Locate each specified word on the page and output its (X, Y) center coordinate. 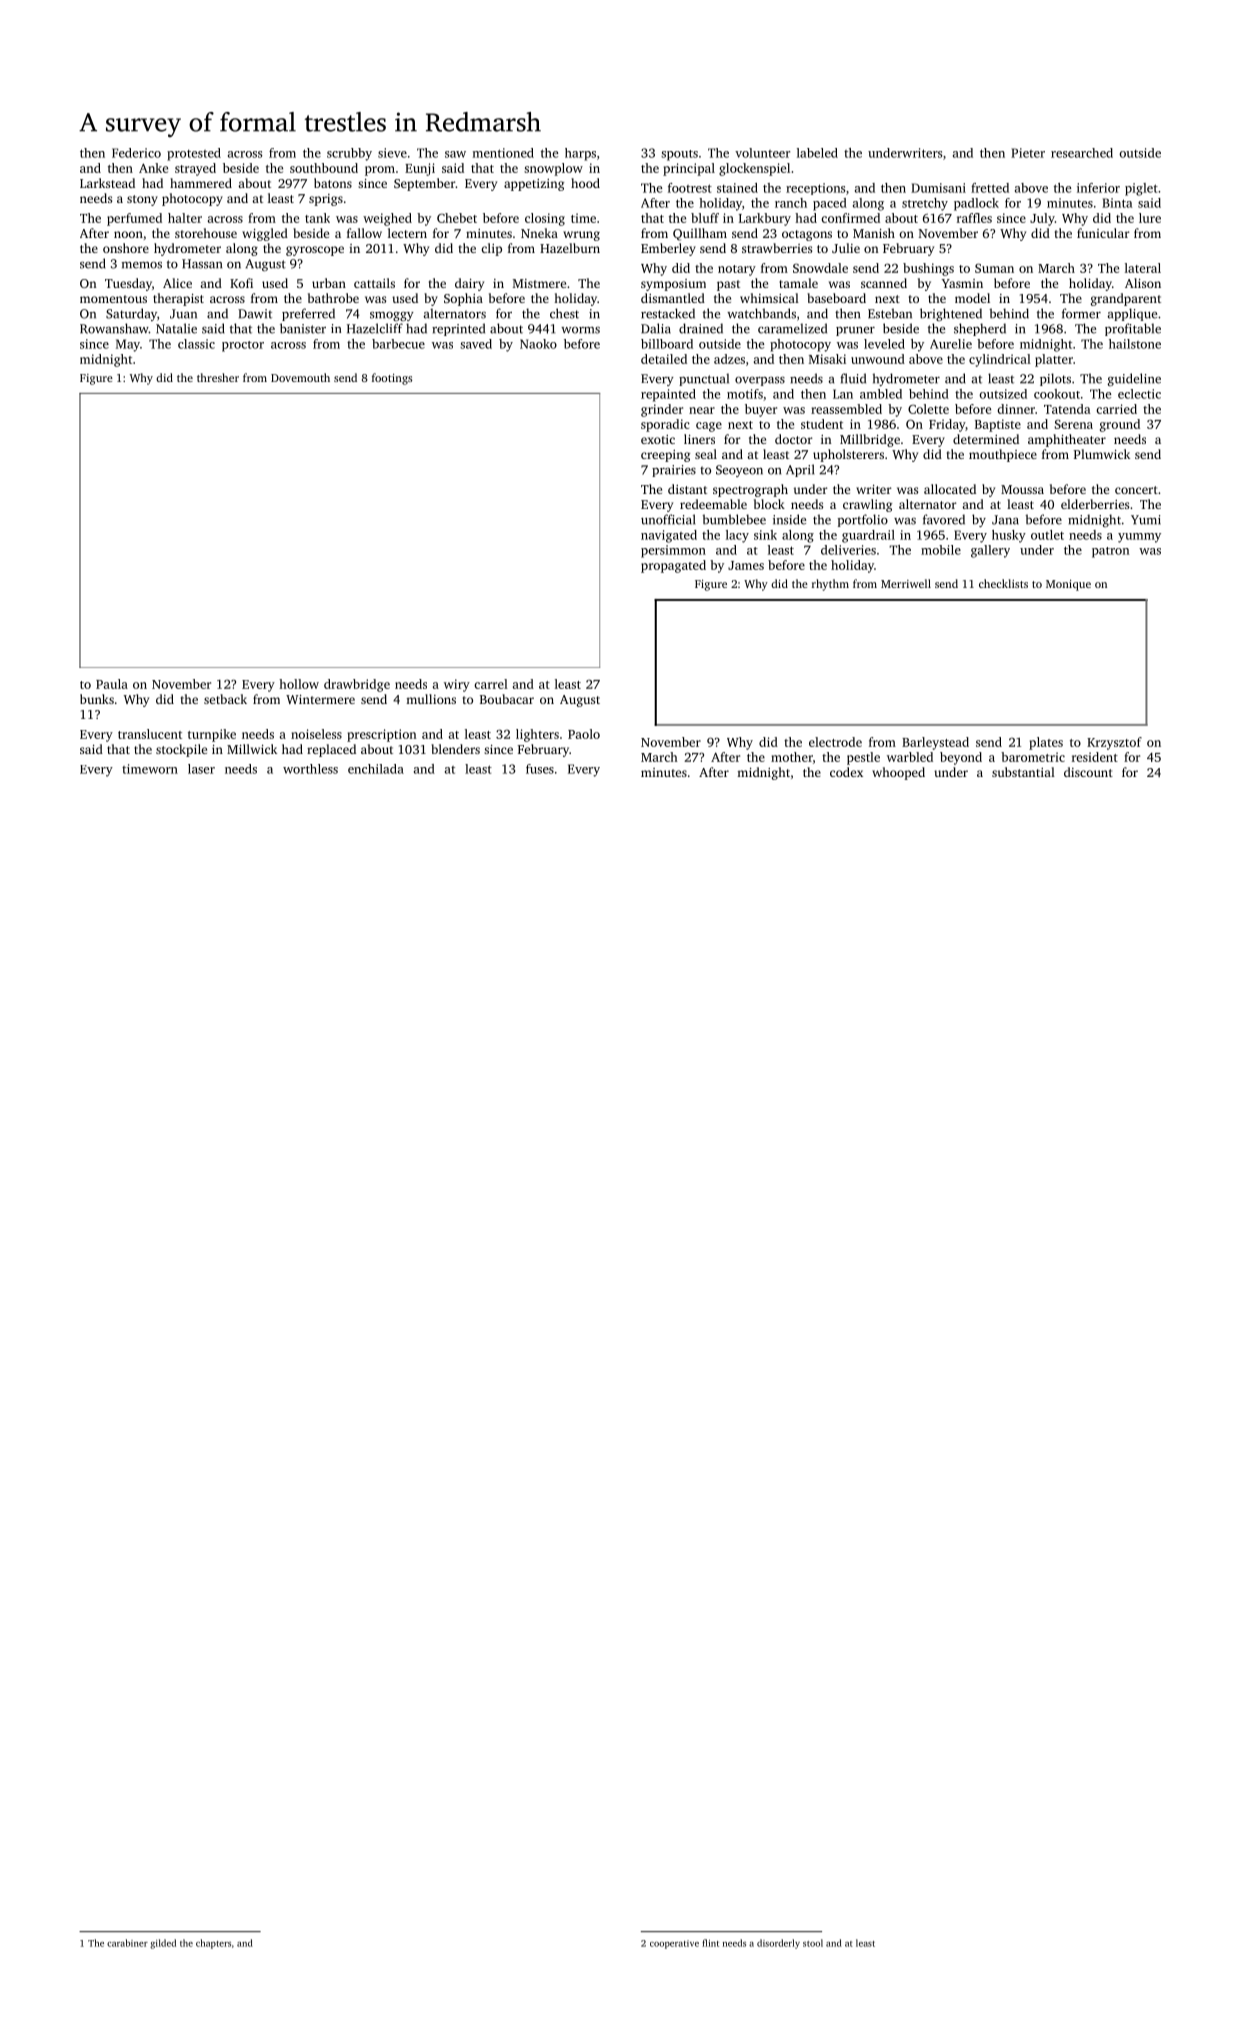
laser (201, 769)
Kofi (241, 283)
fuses (540, 769)
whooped (898, 773)
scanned (884, 283)
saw (455, 154)
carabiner (127, 1943)
